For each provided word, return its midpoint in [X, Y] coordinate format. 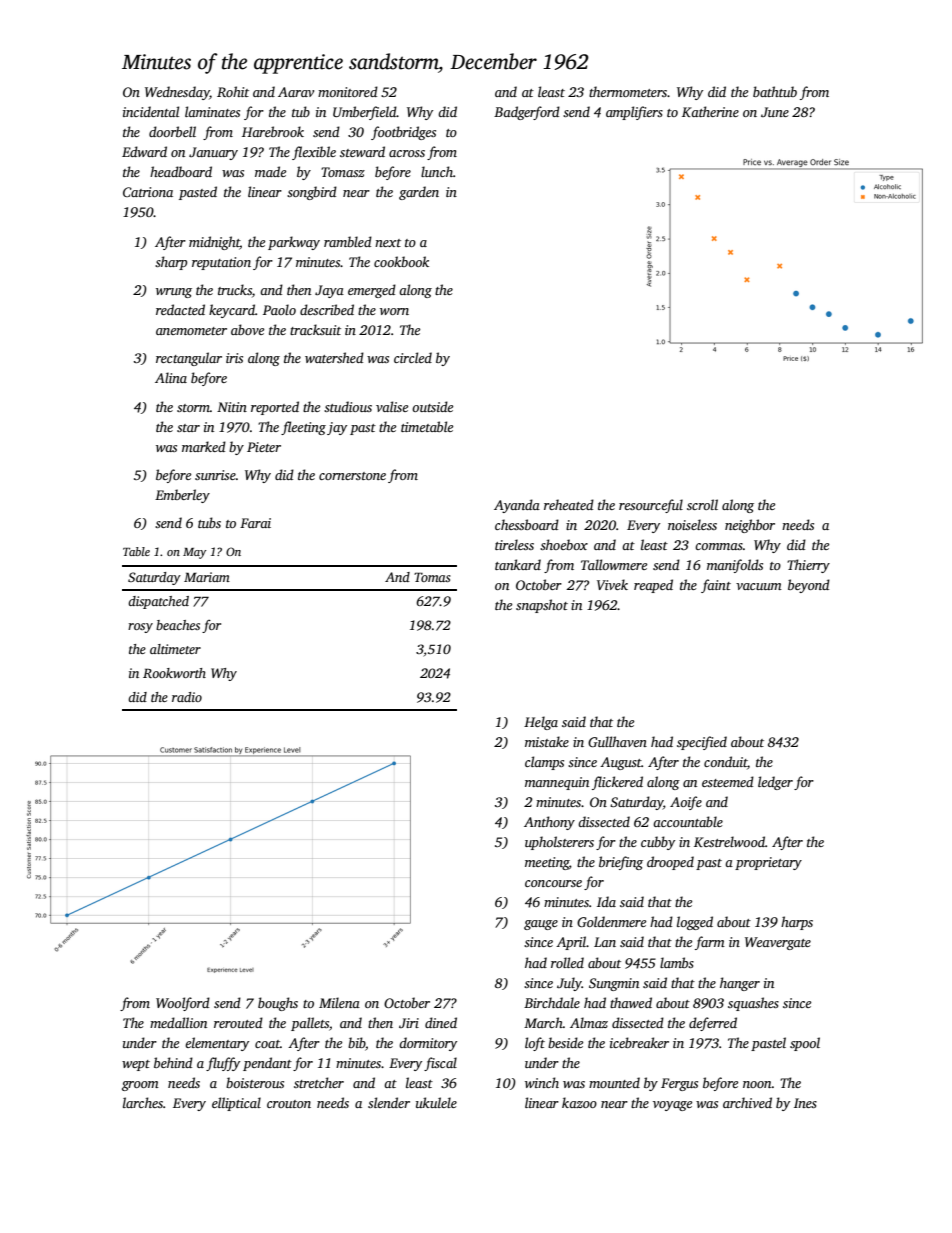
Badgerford [527, 113]
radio [187, 697]
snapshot [542, 606]
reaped [653, 586]
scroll [702, 504]
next [388, 243]
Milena [339, 1002]
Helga [541, 723]
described [327, 309]
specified [702, 743]
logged [695, 923]
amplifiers [634, 113]
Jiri [409, 1023]
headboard [181, 171]
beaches [178, 625]
